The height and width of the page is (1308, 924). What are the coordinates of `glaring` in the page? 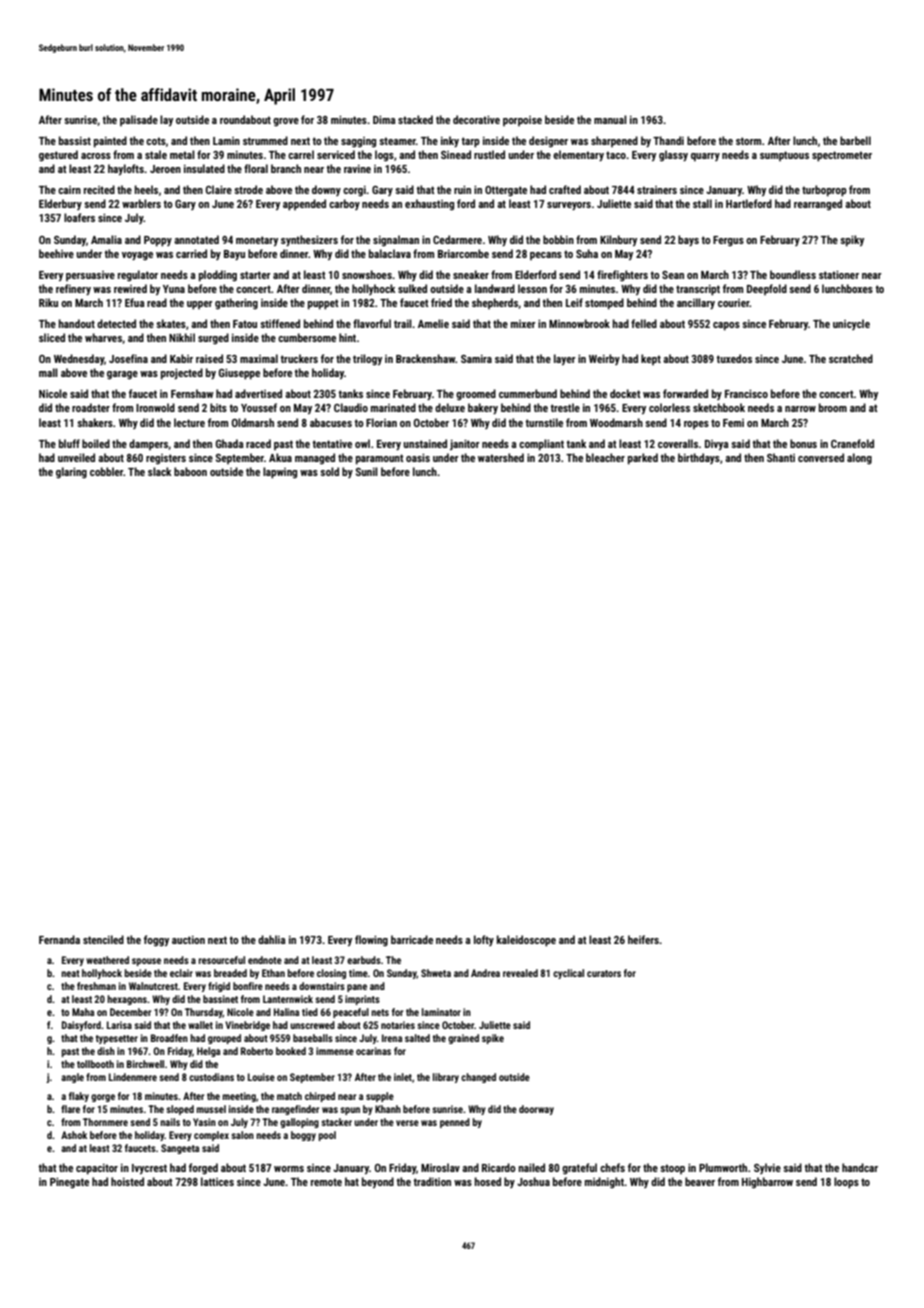 It's located at (71, 473).
